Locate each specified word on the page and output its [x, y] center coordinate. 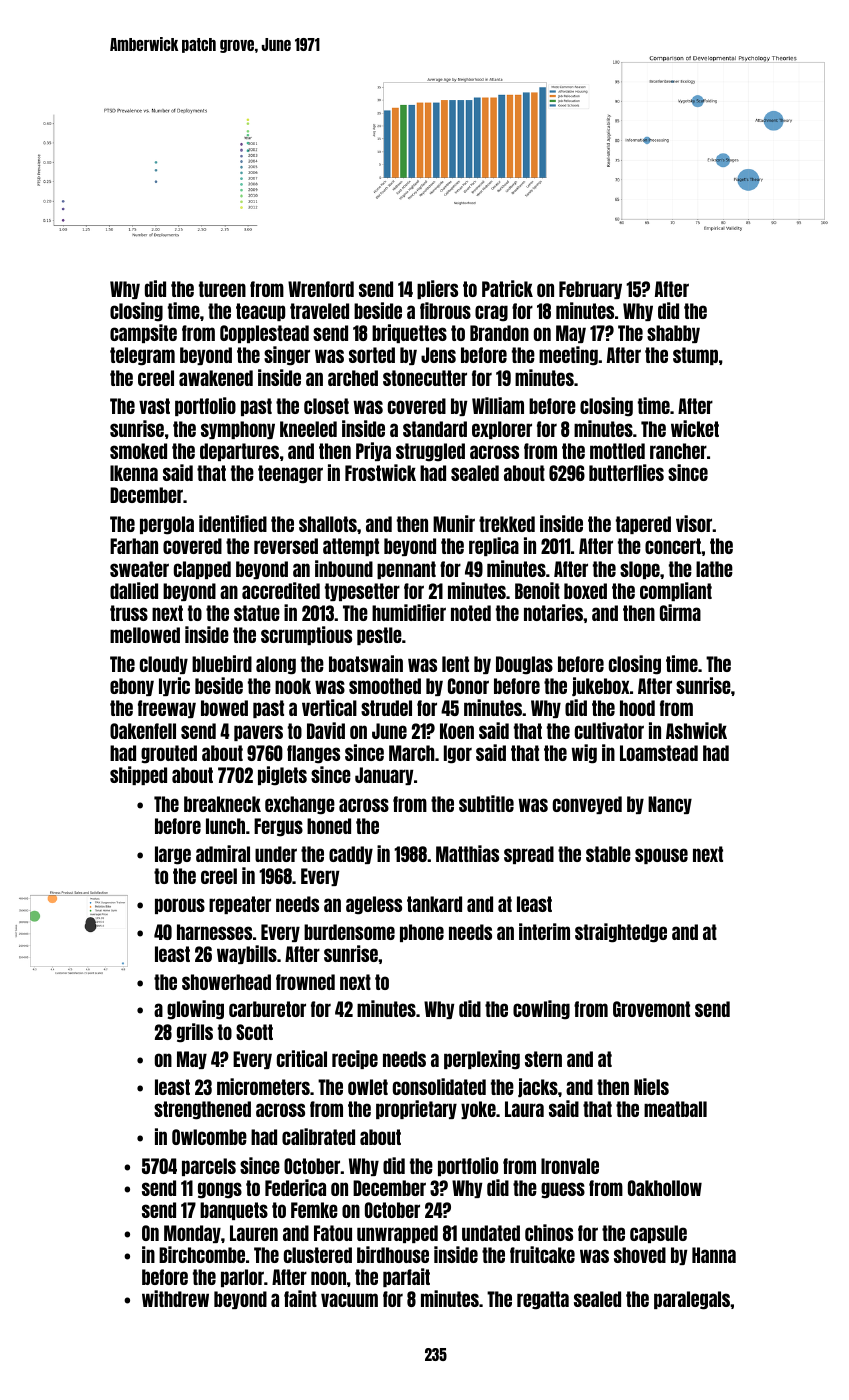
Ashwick [696, 730]
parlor [242, 1278]
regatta [543, 1300]
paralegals [692, 1300]
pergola [167, 525]
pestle [379, 636]
